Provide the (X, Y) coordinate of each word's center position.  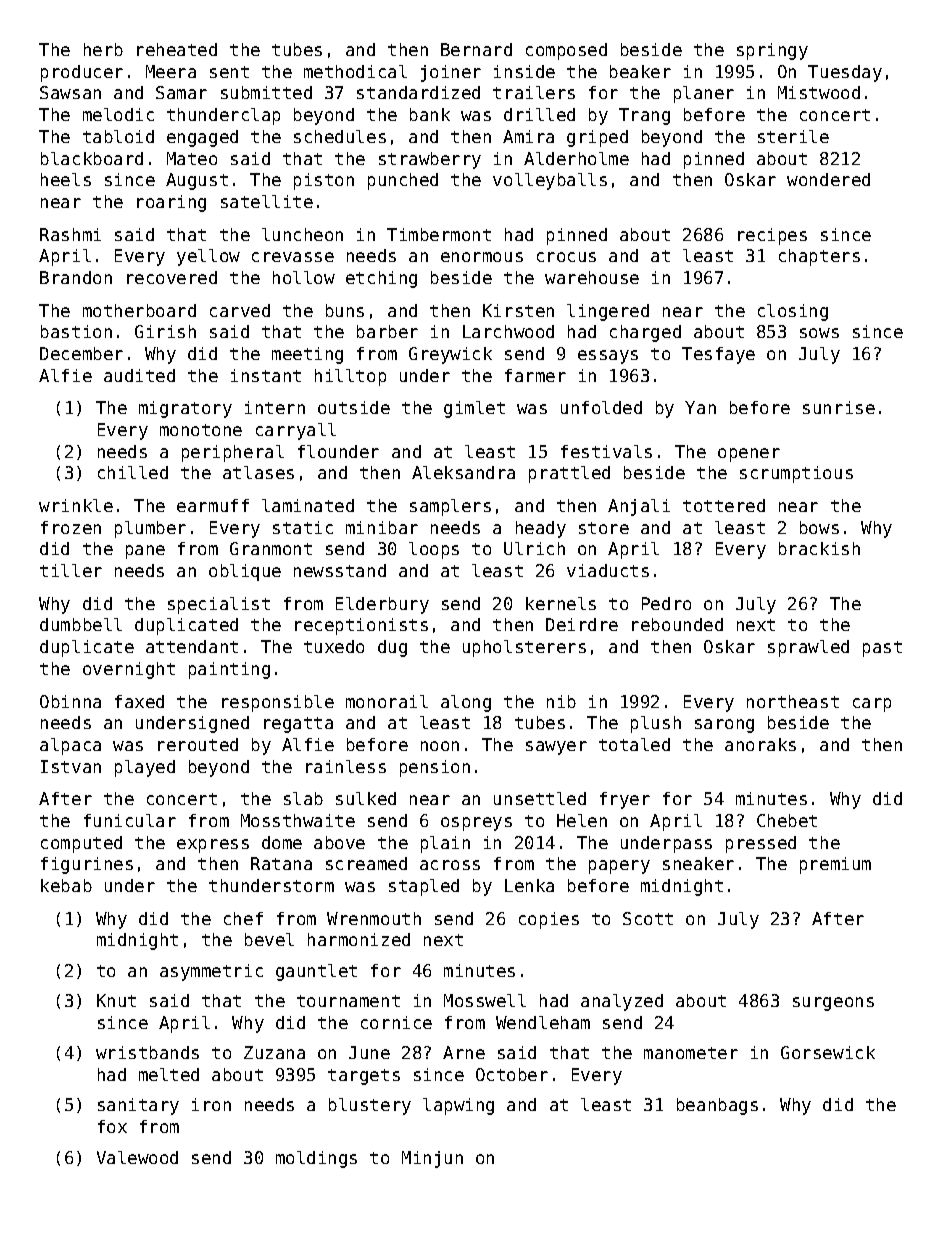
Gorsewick (828, 1052)
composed (566, 51)
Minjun (432, 1159)
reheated (177, 49)
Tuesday (845, 73)
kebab (66, 885)
